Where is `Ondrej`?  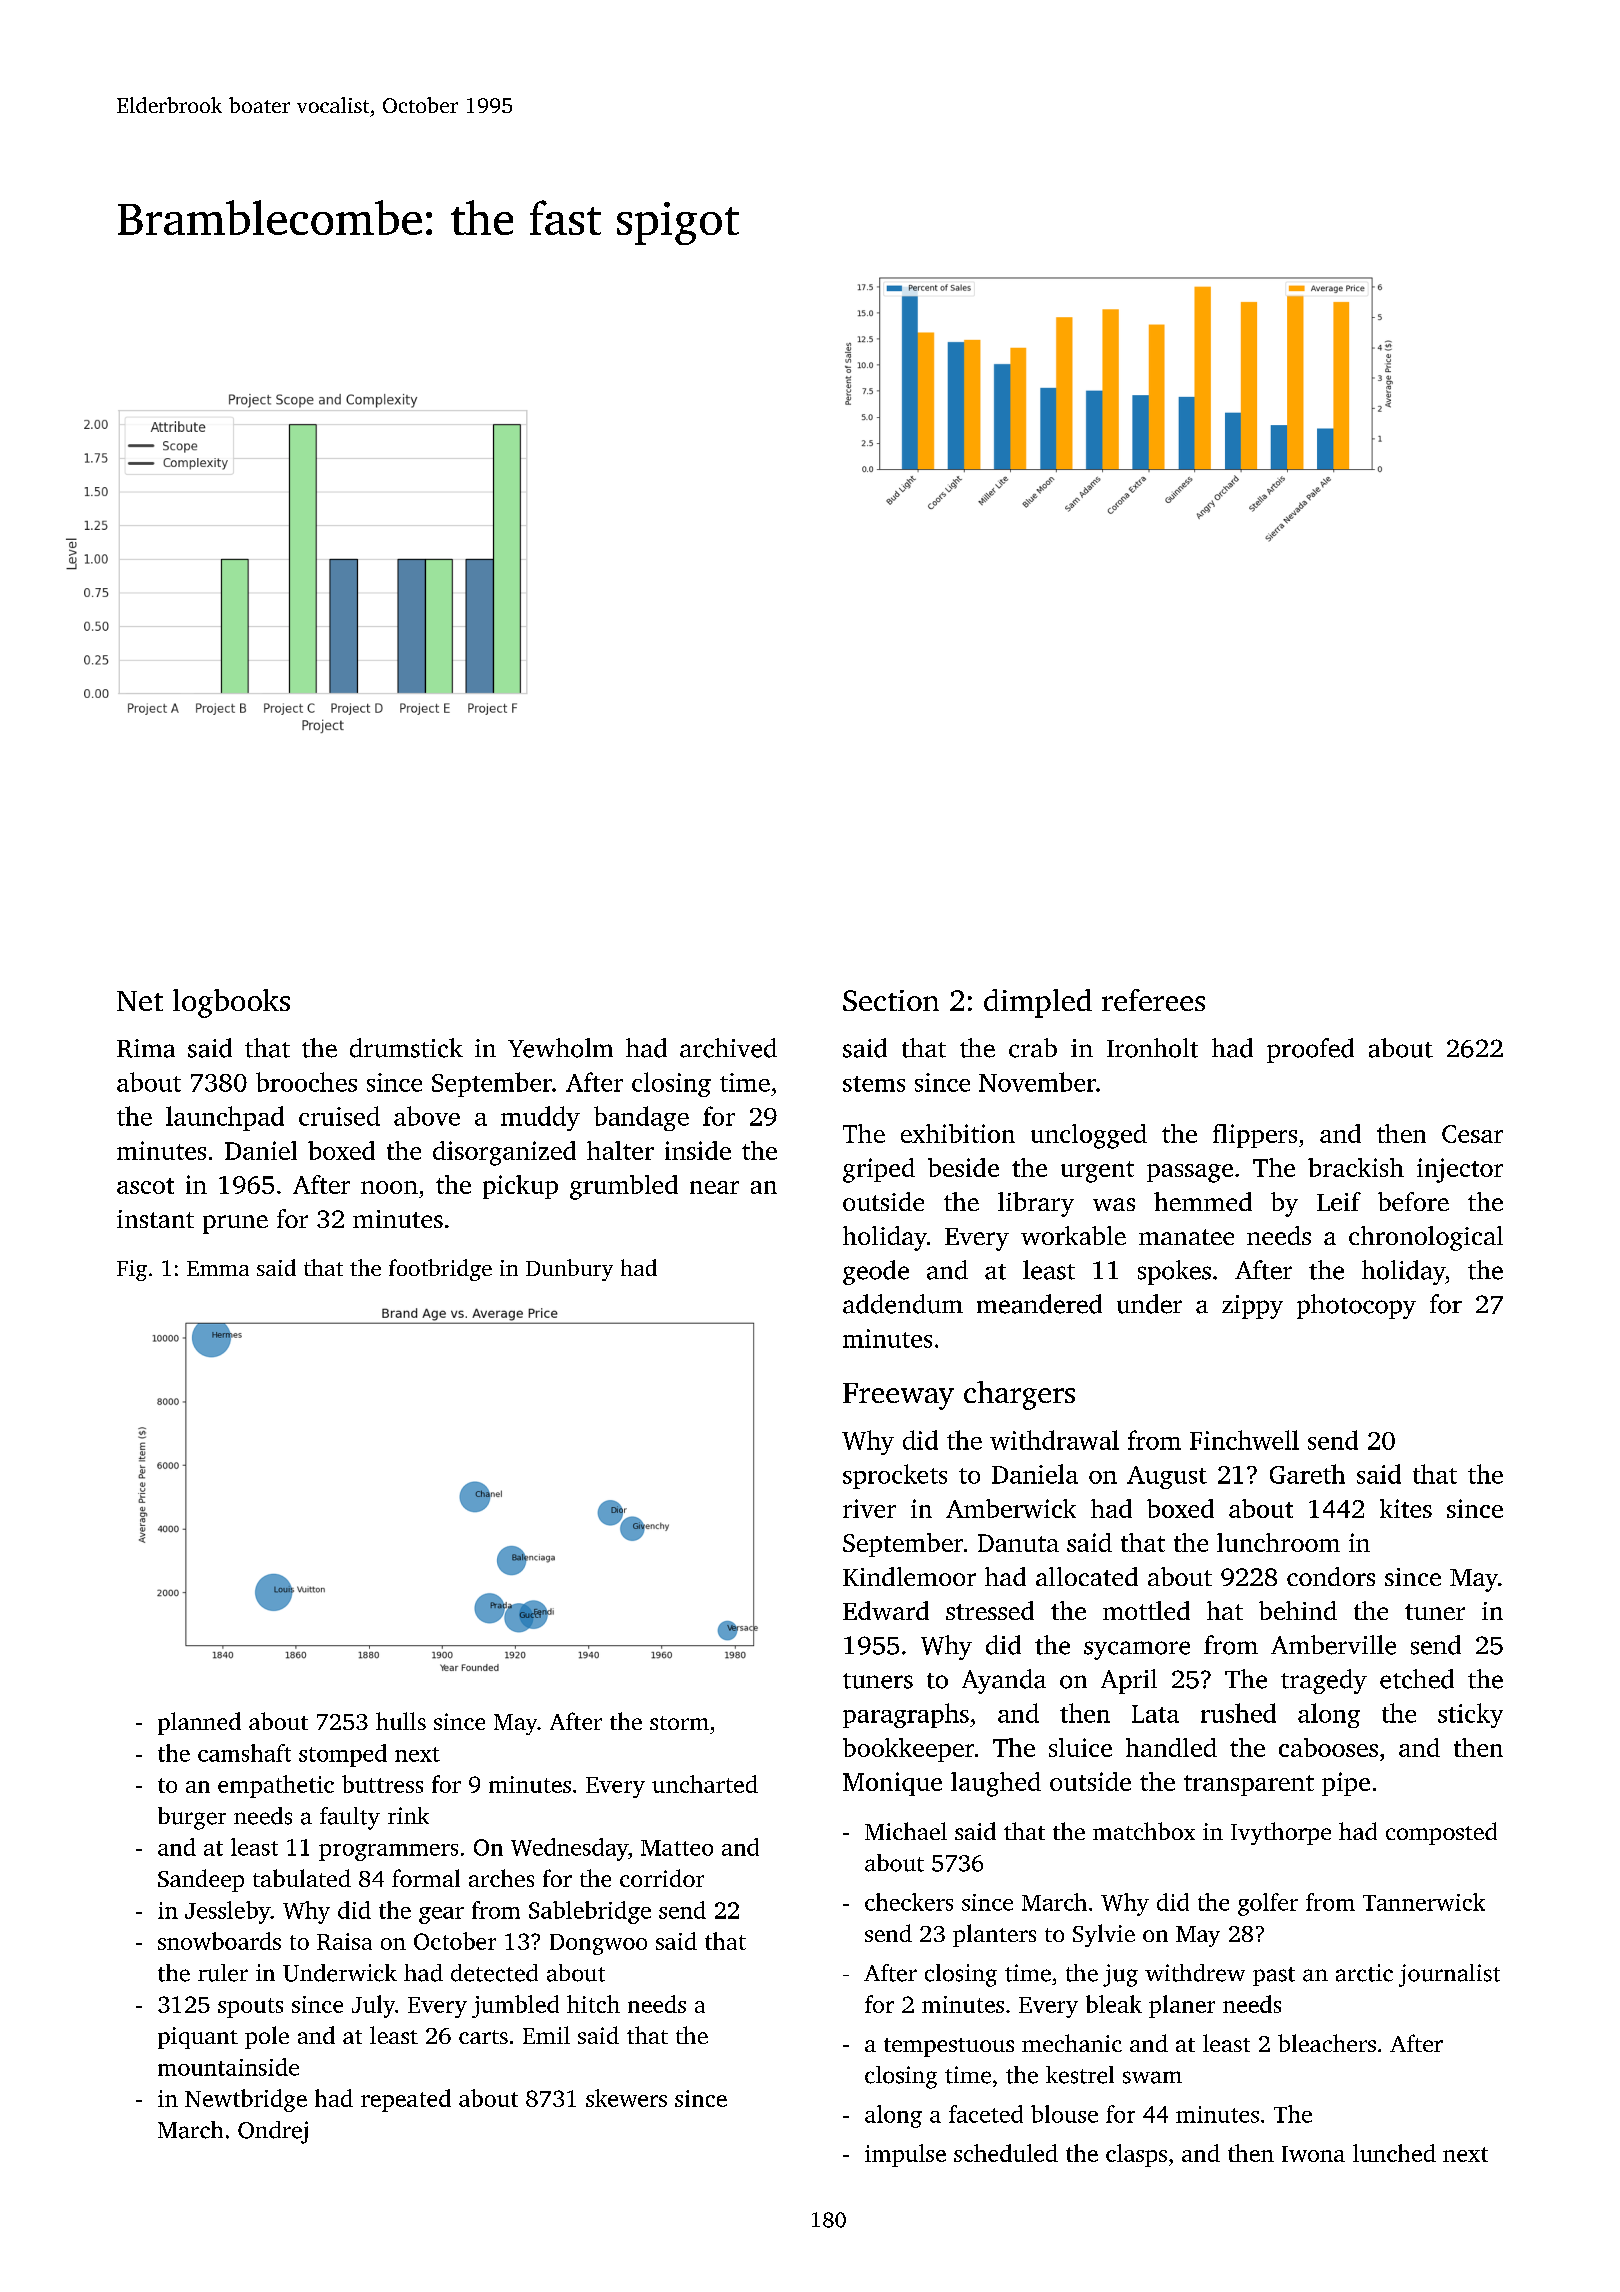 Ondrej is located at coordinates (273, 2132).
